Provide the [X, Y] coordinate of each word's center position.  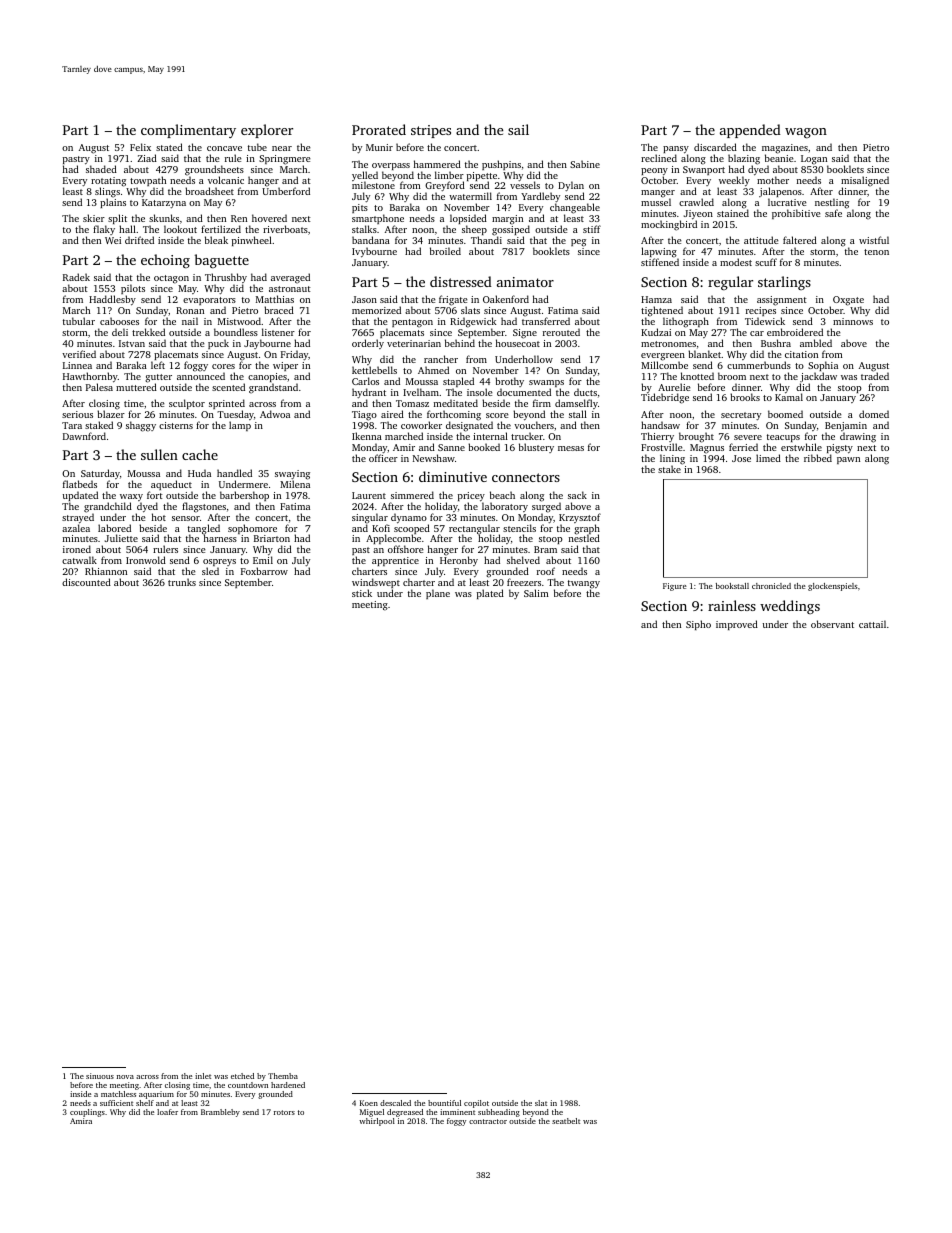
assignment [782, 301]
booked [484, 447]
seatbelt [566, 1121]
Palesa [99, 387]
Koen [369, 1103]
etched [242, 1076]
